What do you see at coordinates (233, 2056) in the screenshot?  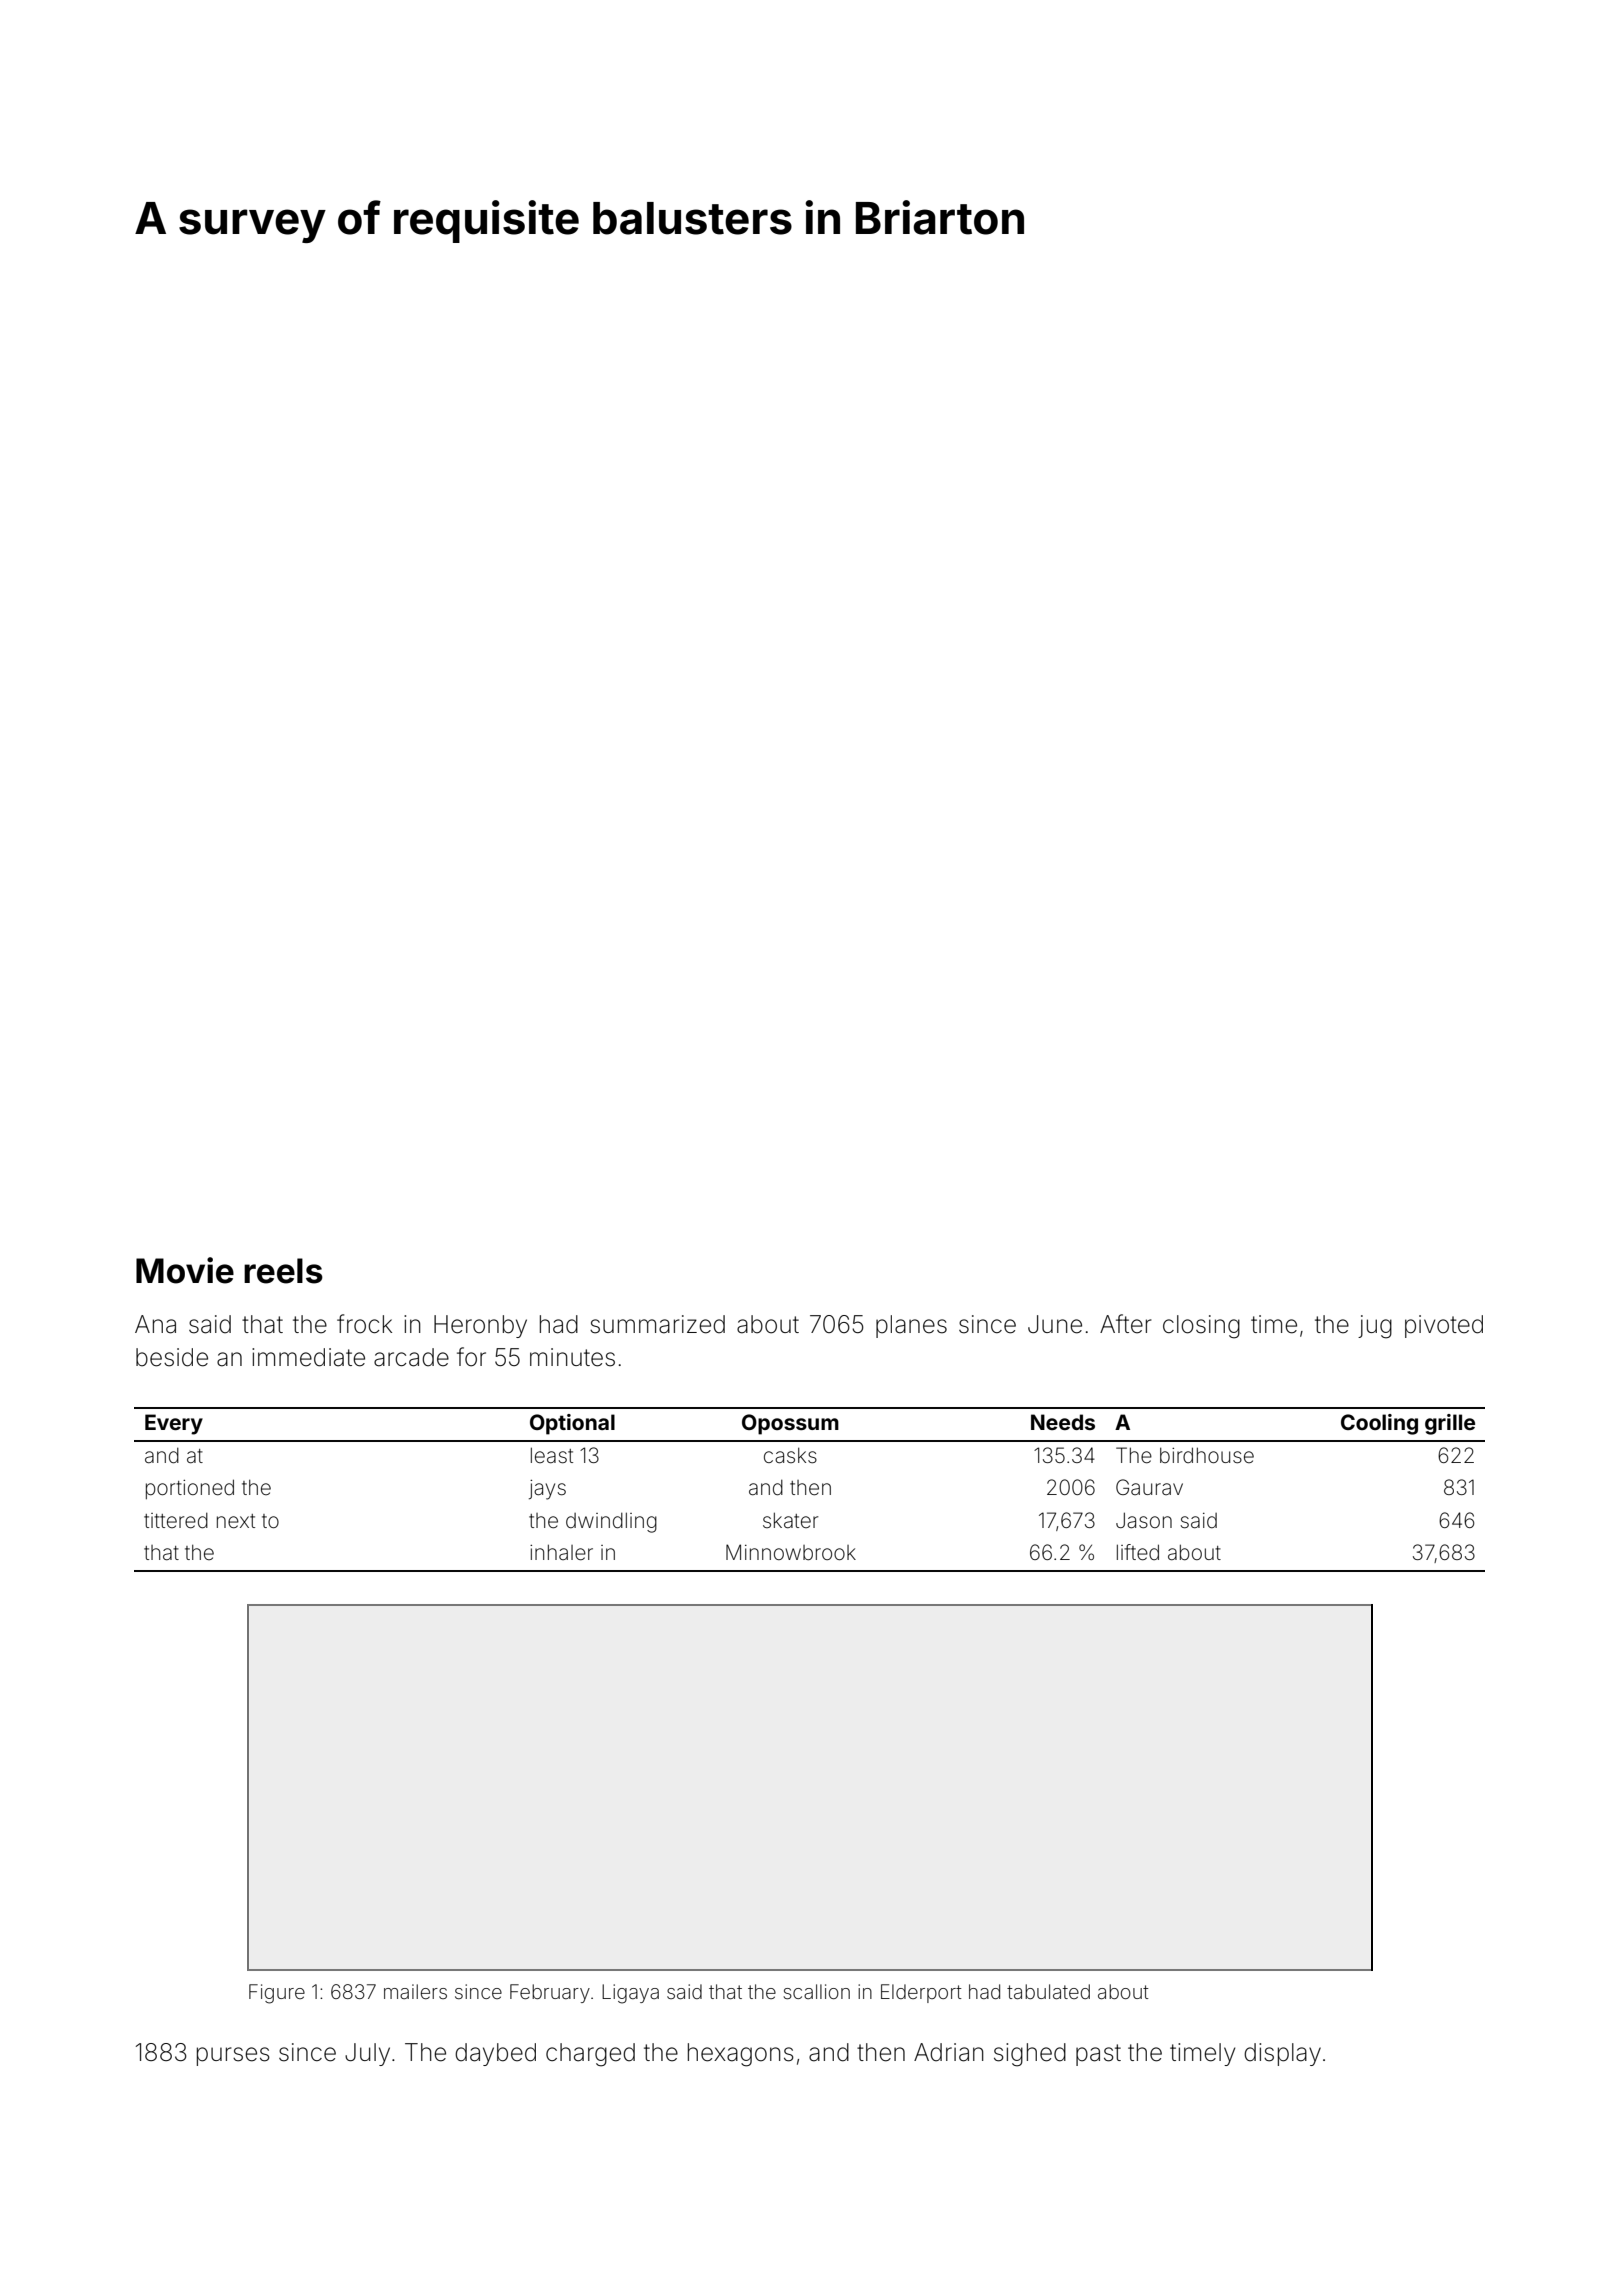 I see `purses` at bounding box center [233, 2056].
